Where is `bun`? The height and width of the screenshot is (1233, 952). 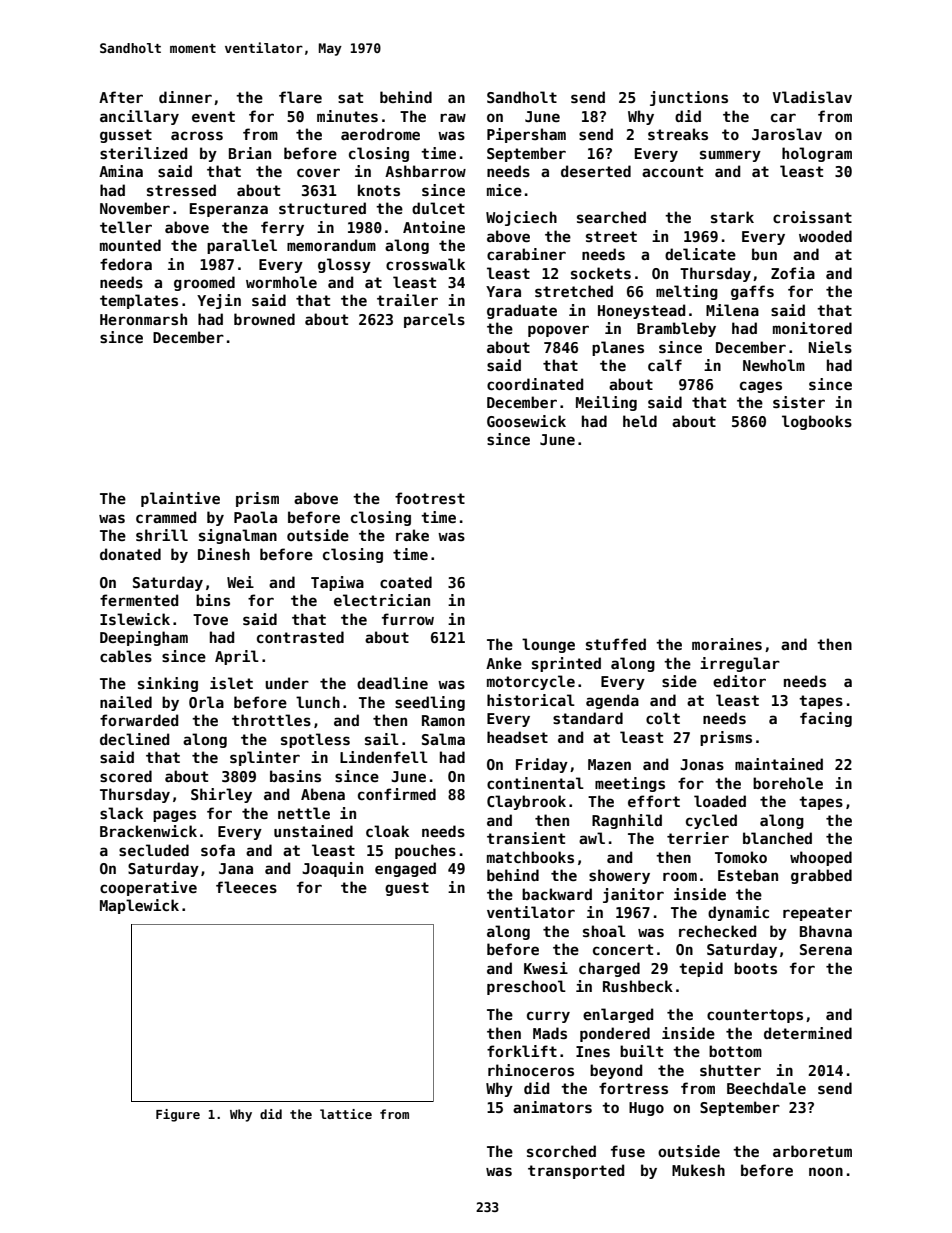
bun is located at coordinates (764, 254).
